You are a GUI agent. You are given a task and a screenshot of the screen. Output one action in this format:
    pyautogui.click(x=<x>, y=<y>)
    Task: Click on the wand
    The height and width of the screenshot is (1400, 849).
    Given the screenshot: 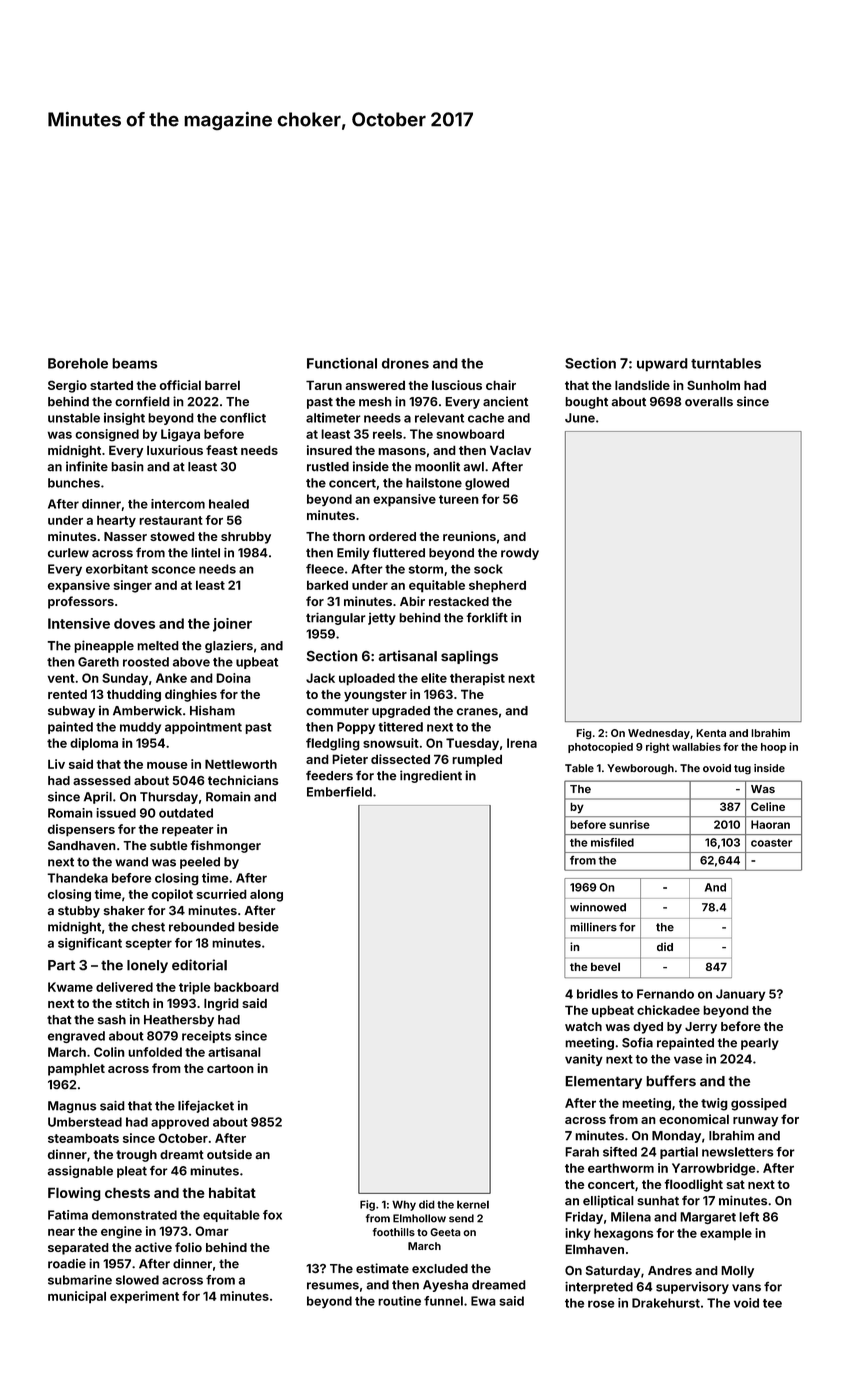 What is the action you would take?
    pyautogui.click(x=131, y=862)
